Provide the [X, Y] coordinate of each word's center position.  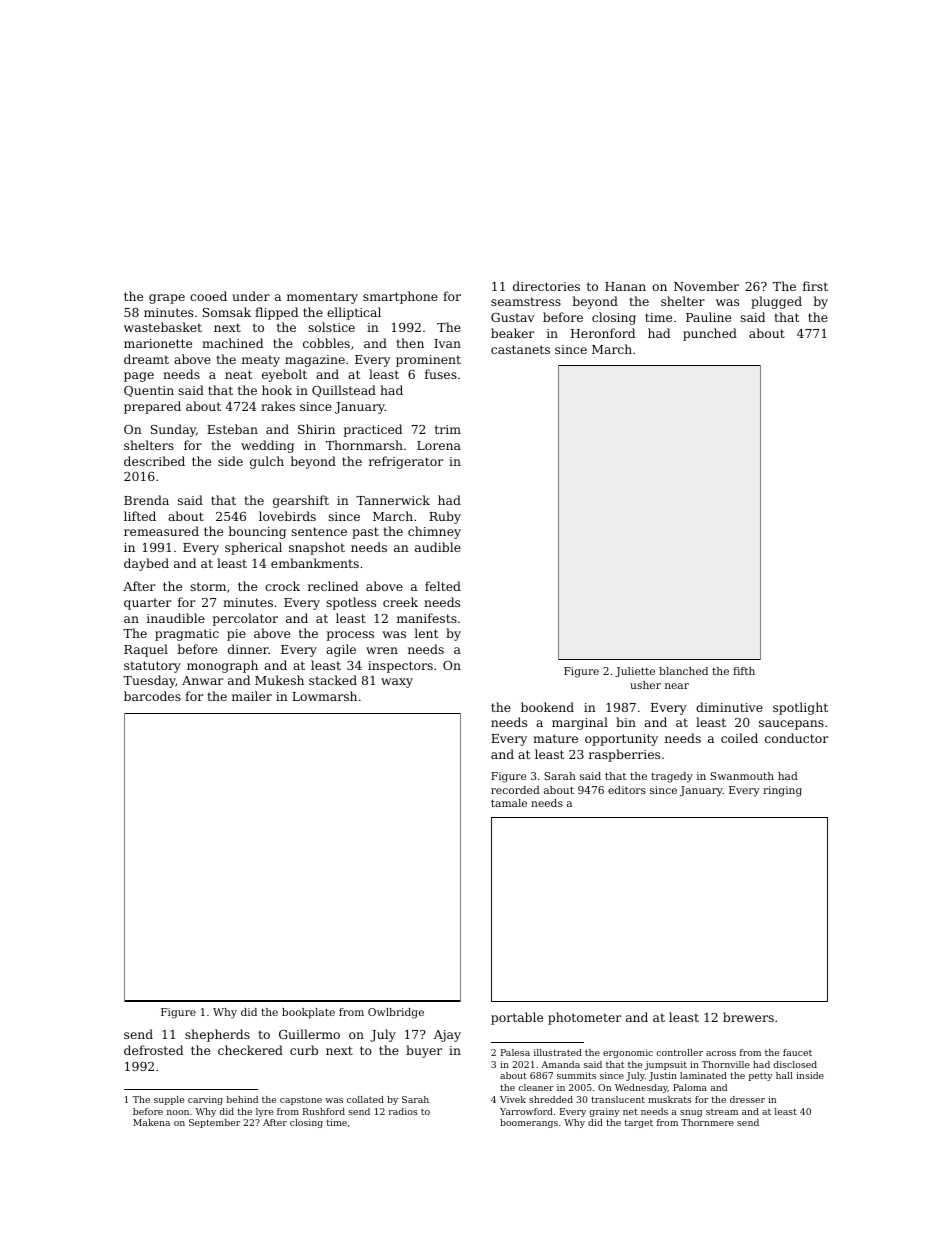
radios [403, 1111]
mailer [252, 696]
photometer [584, 1018]
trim [448, 429]
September [214, 1123]
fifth [744, 671]
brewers [748, 1017]
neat [238, 374]
